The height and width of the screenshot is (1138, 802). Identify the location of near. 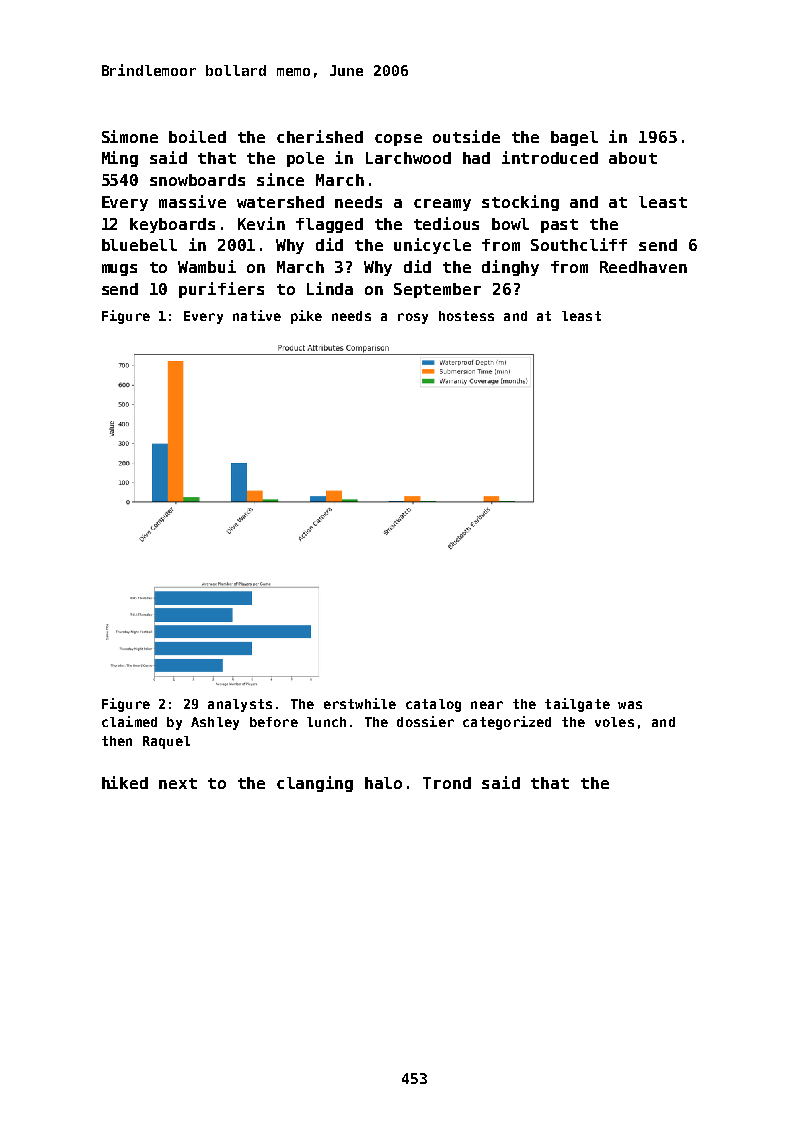
(487, 705).
